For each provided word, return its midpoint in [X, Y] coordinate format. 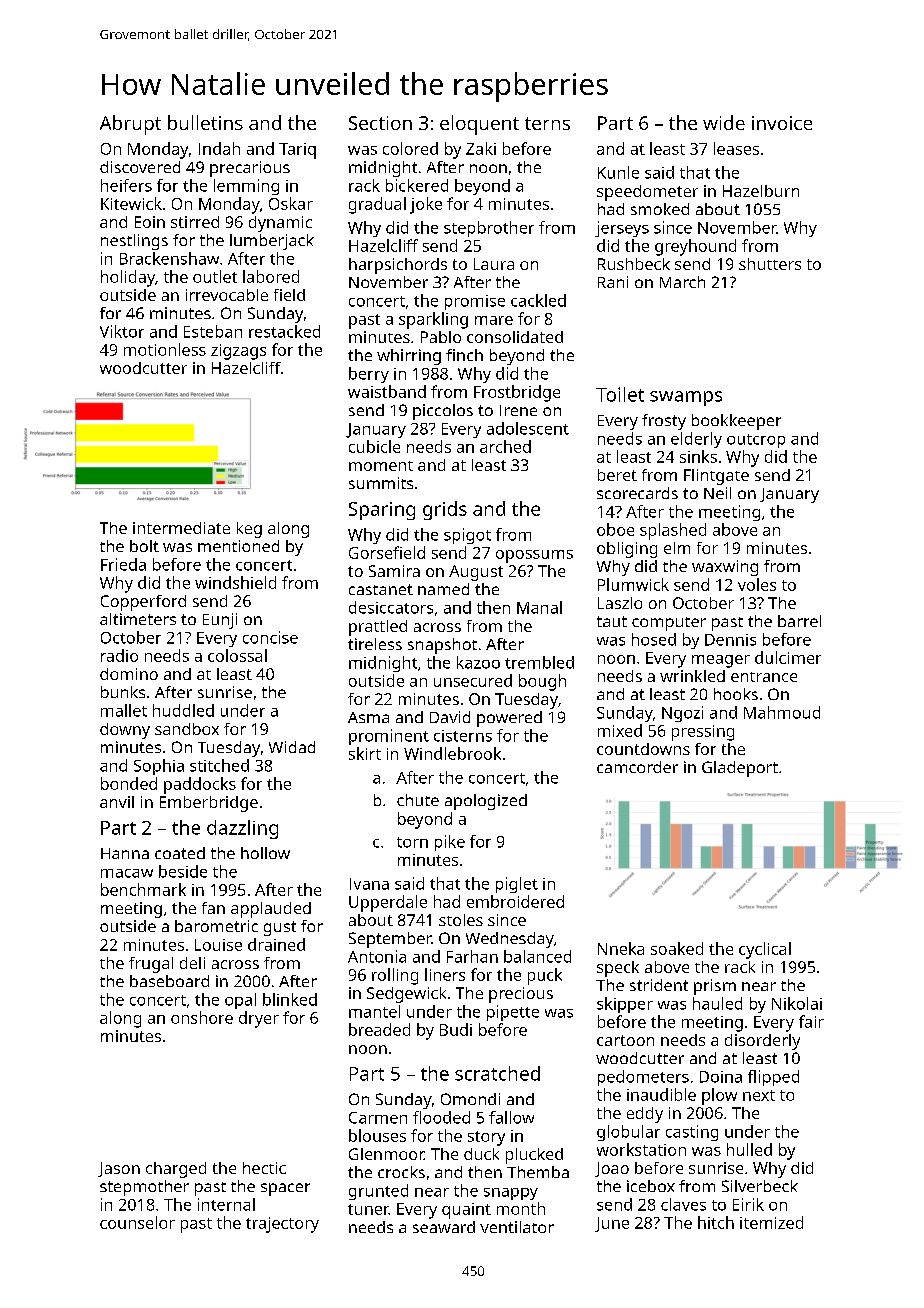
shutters [770, 264]
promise [475, 302]
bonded [129, 783]
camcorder [637, 767]
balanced [537, 956]
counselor [137, 1222]
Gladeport [740, 769]
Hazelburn [761, 191]
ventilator [517, 1227]
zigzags [238, 352]
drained [276, 944]
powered [509, 719]
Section [380, 123]
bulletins [205, 122]
